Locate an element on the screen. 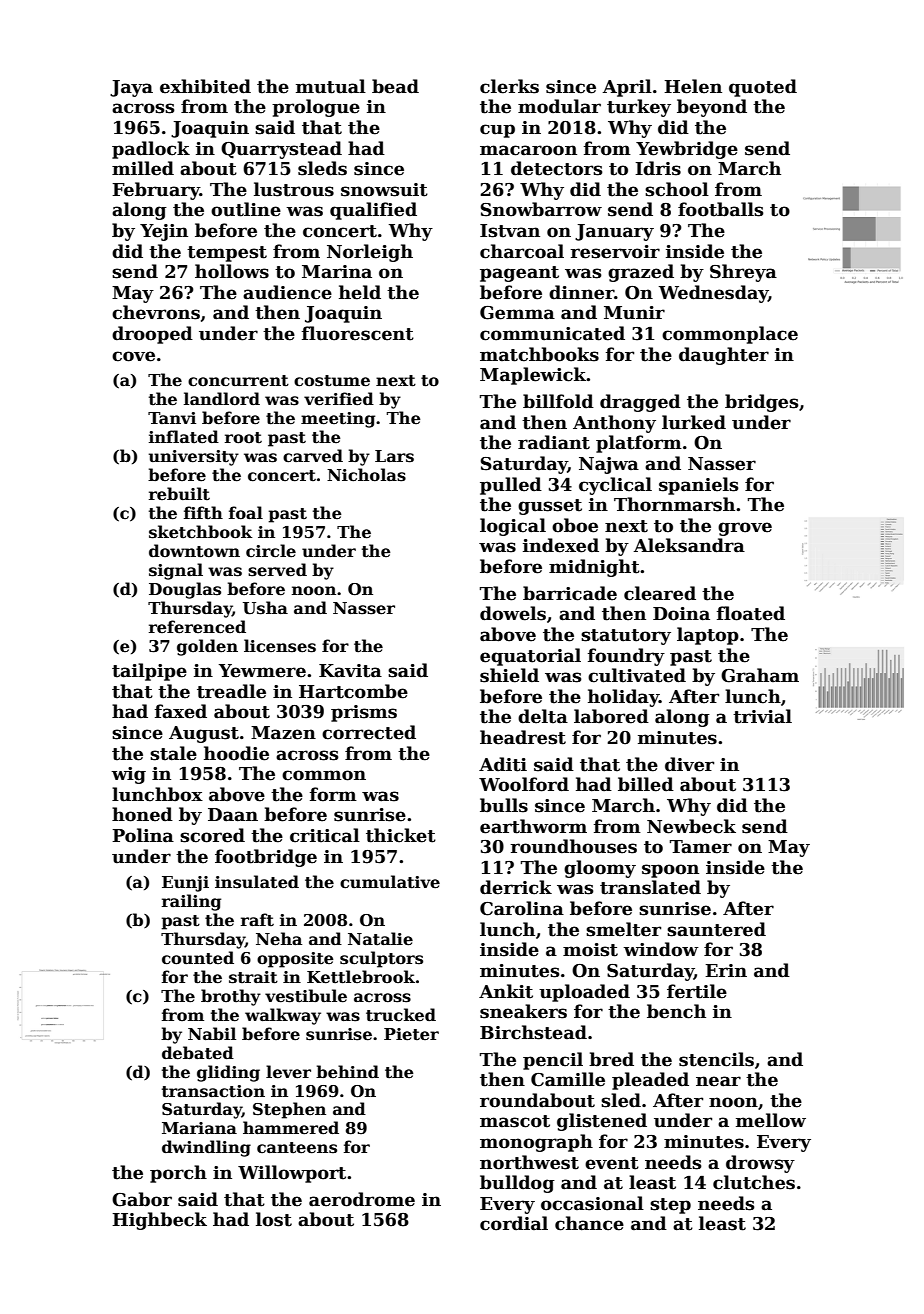 Image resolution: width=924 pixels, height=1314 pixels. Mariana is located at coordinates (199, 1128).
